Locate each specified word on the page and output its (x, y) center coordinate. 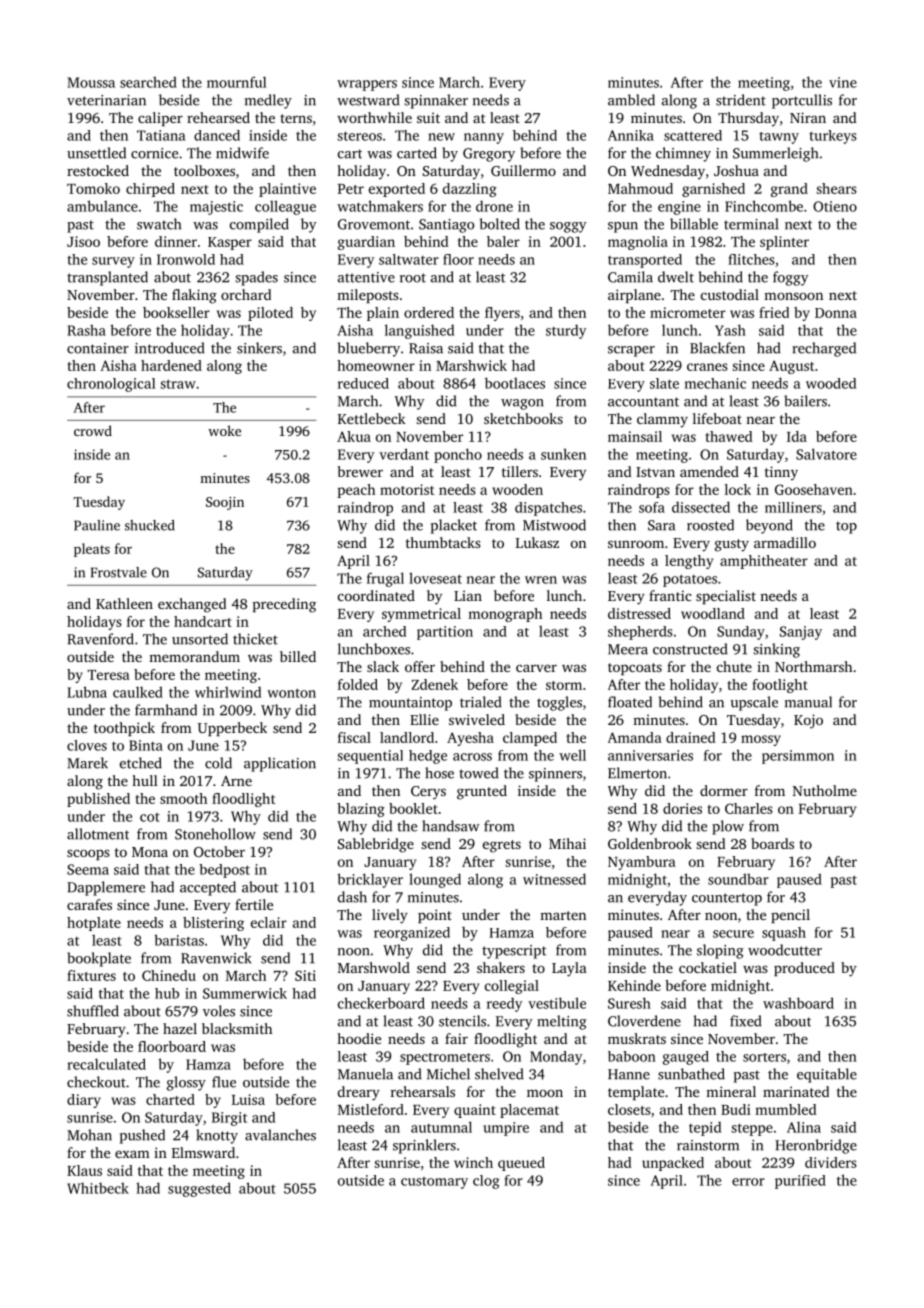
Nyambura (642, 863)
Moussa (91, 82)
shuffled (93, 1011)
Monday (556, 1058)
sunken (563, 454)
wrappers (367, 85)
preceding (284, 605)
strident (741, 100)
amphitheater (764, 562)
